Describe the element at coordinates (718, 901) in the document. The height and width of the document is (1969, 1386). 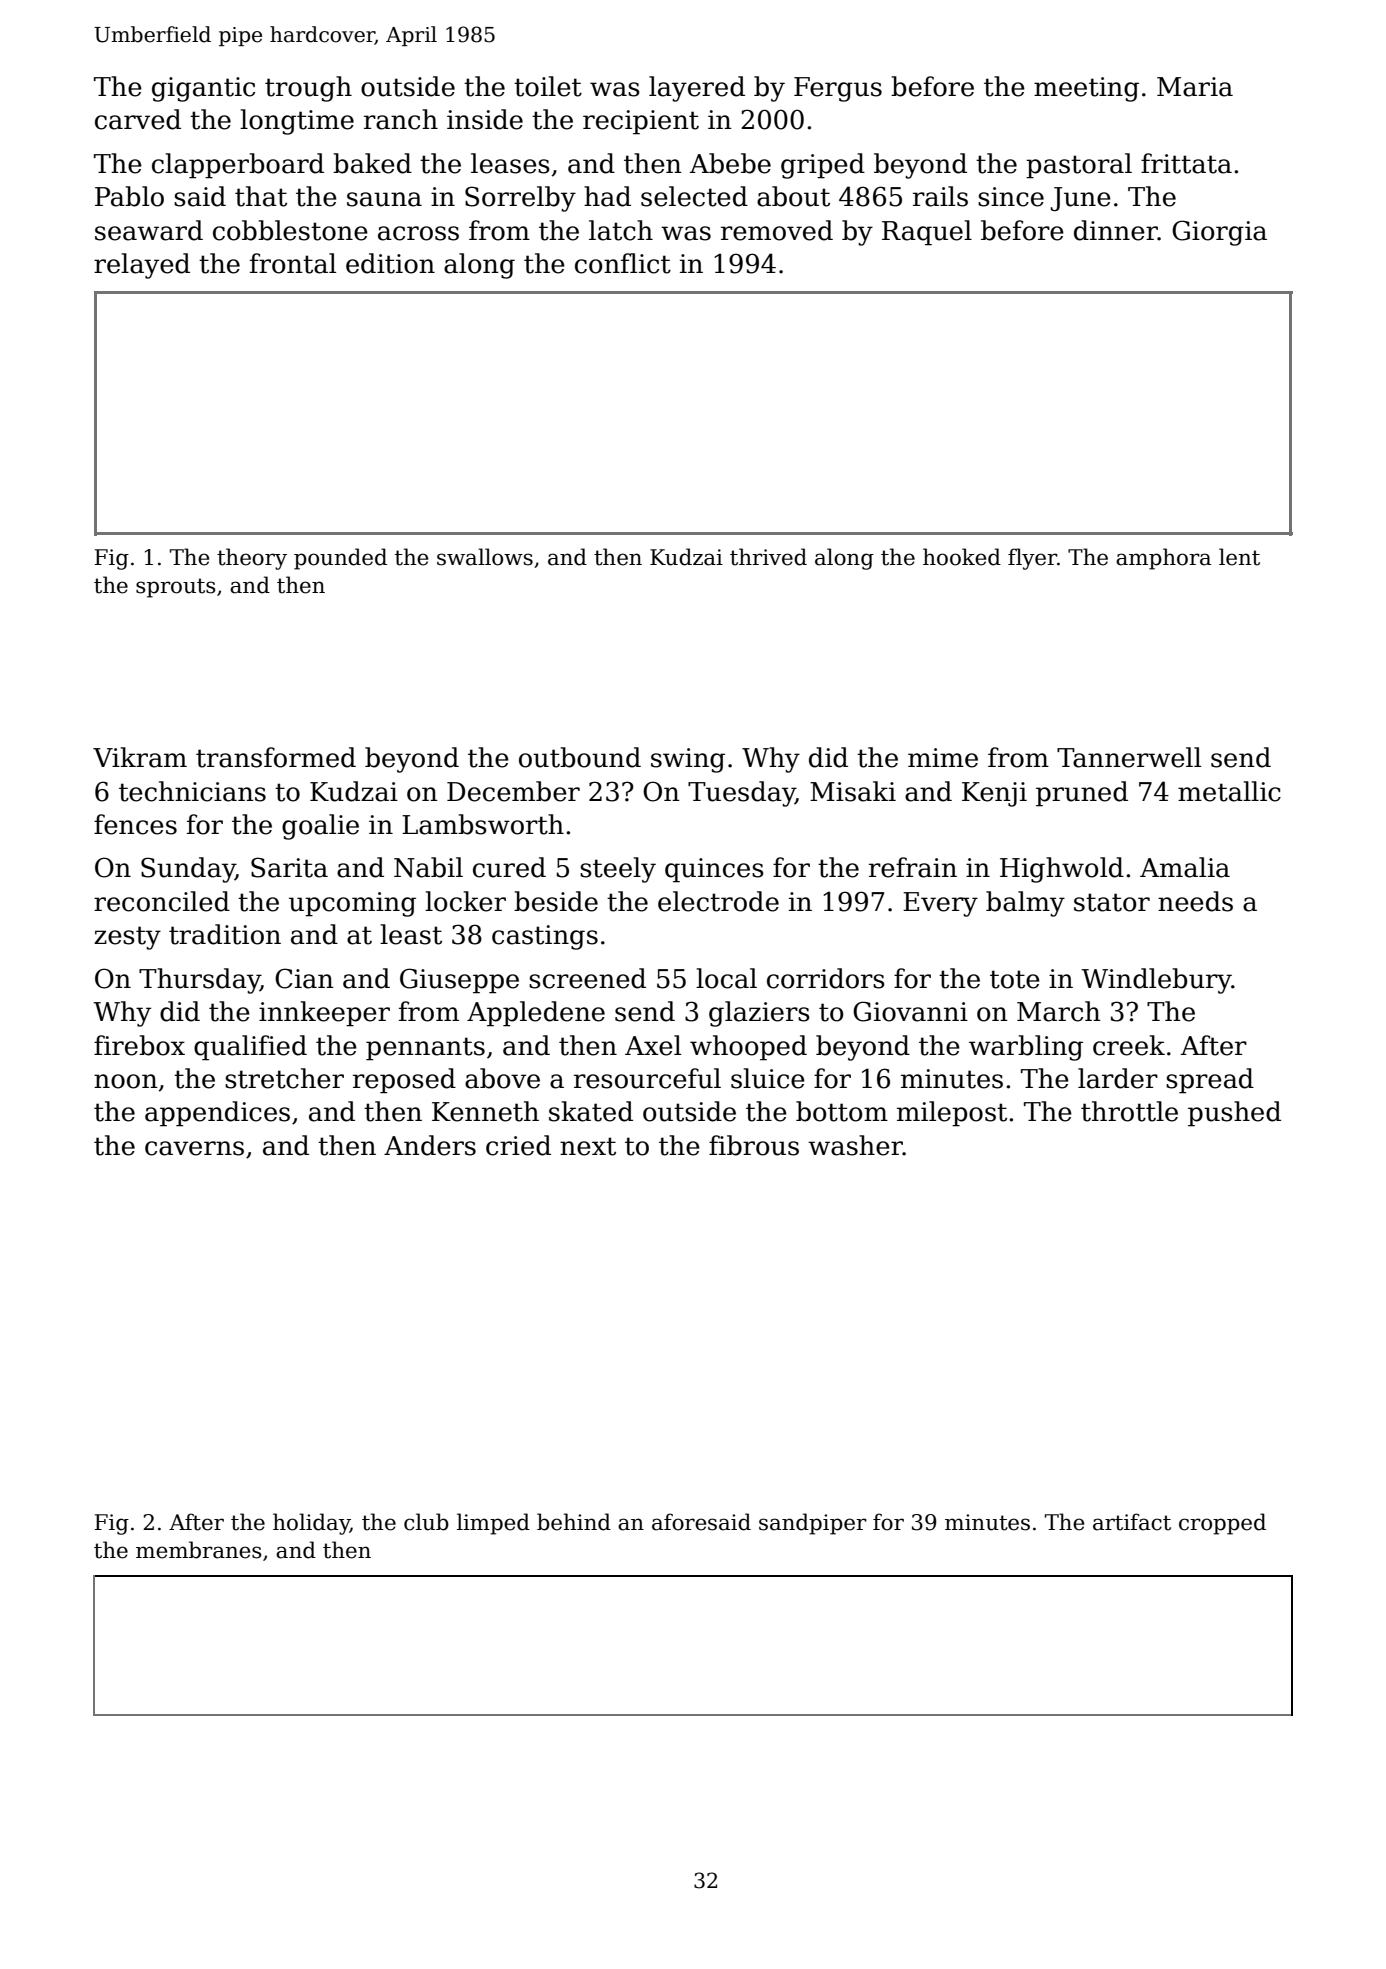
I see `electrode` at that location.
